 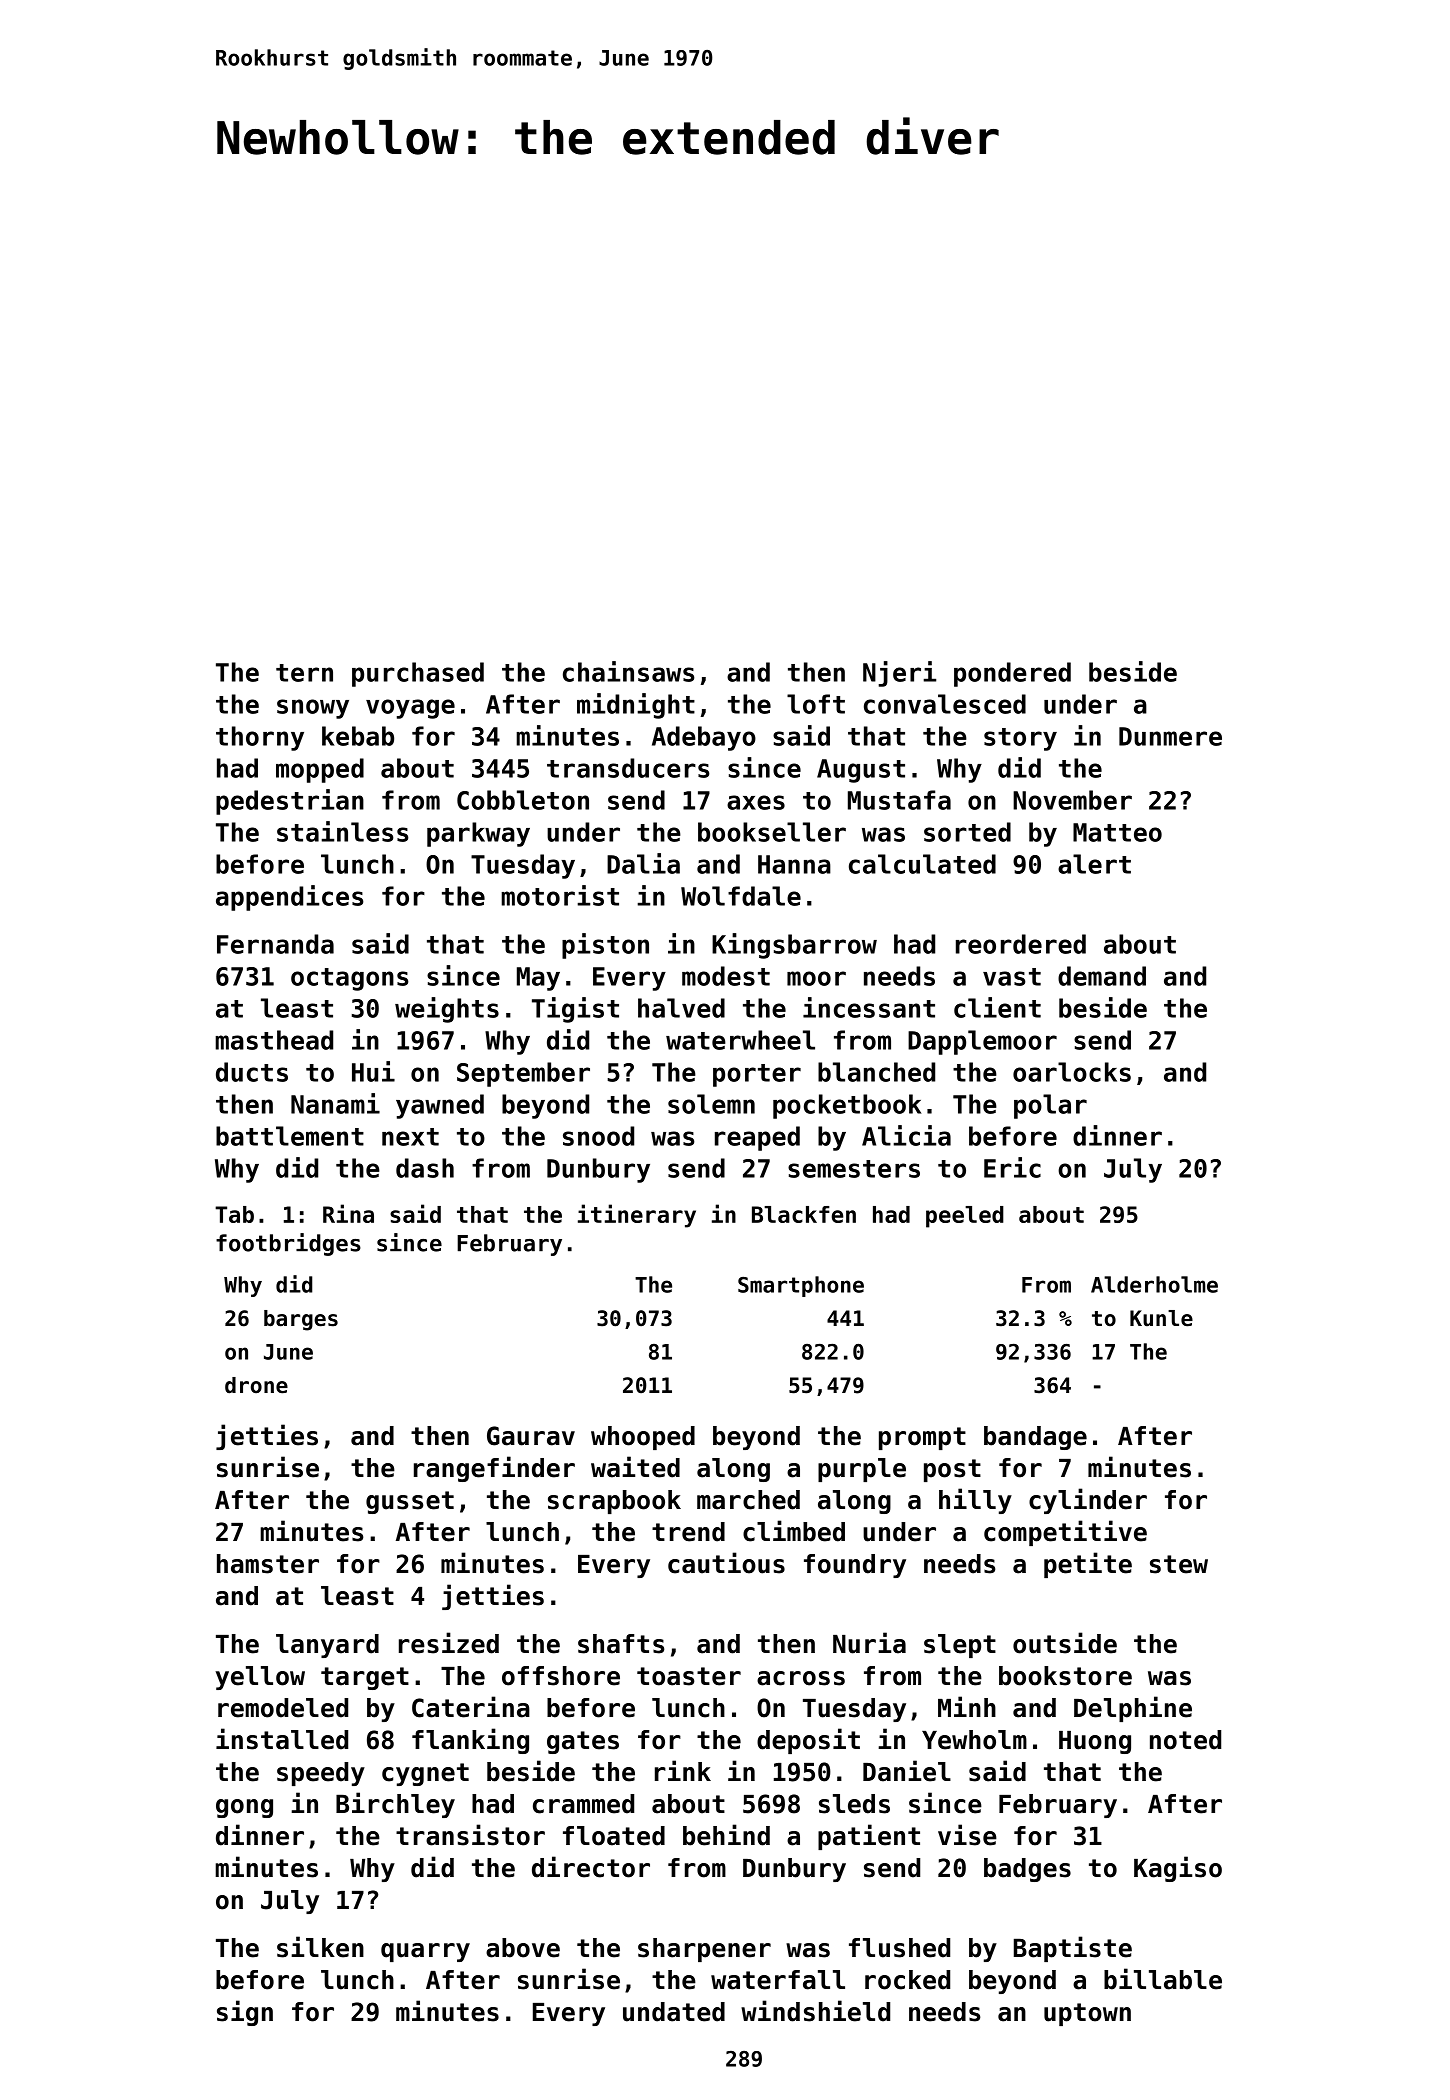 I want to click on ducts, so click(x=252, y=1072).
